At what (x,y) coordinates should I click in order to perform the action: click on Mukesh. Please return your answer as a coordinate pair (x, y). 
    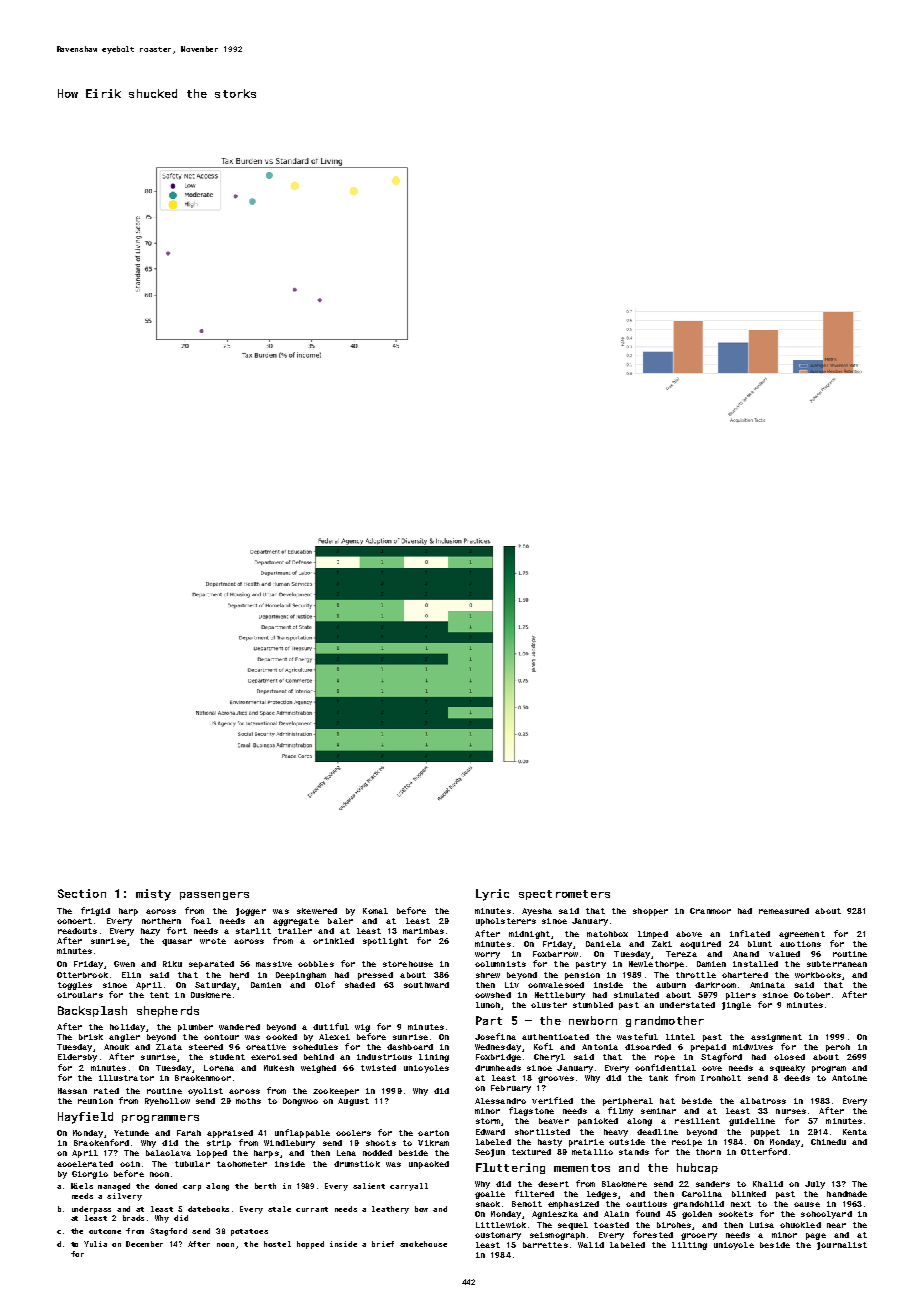
    Looking at the image, I should click on (279, 1068).
